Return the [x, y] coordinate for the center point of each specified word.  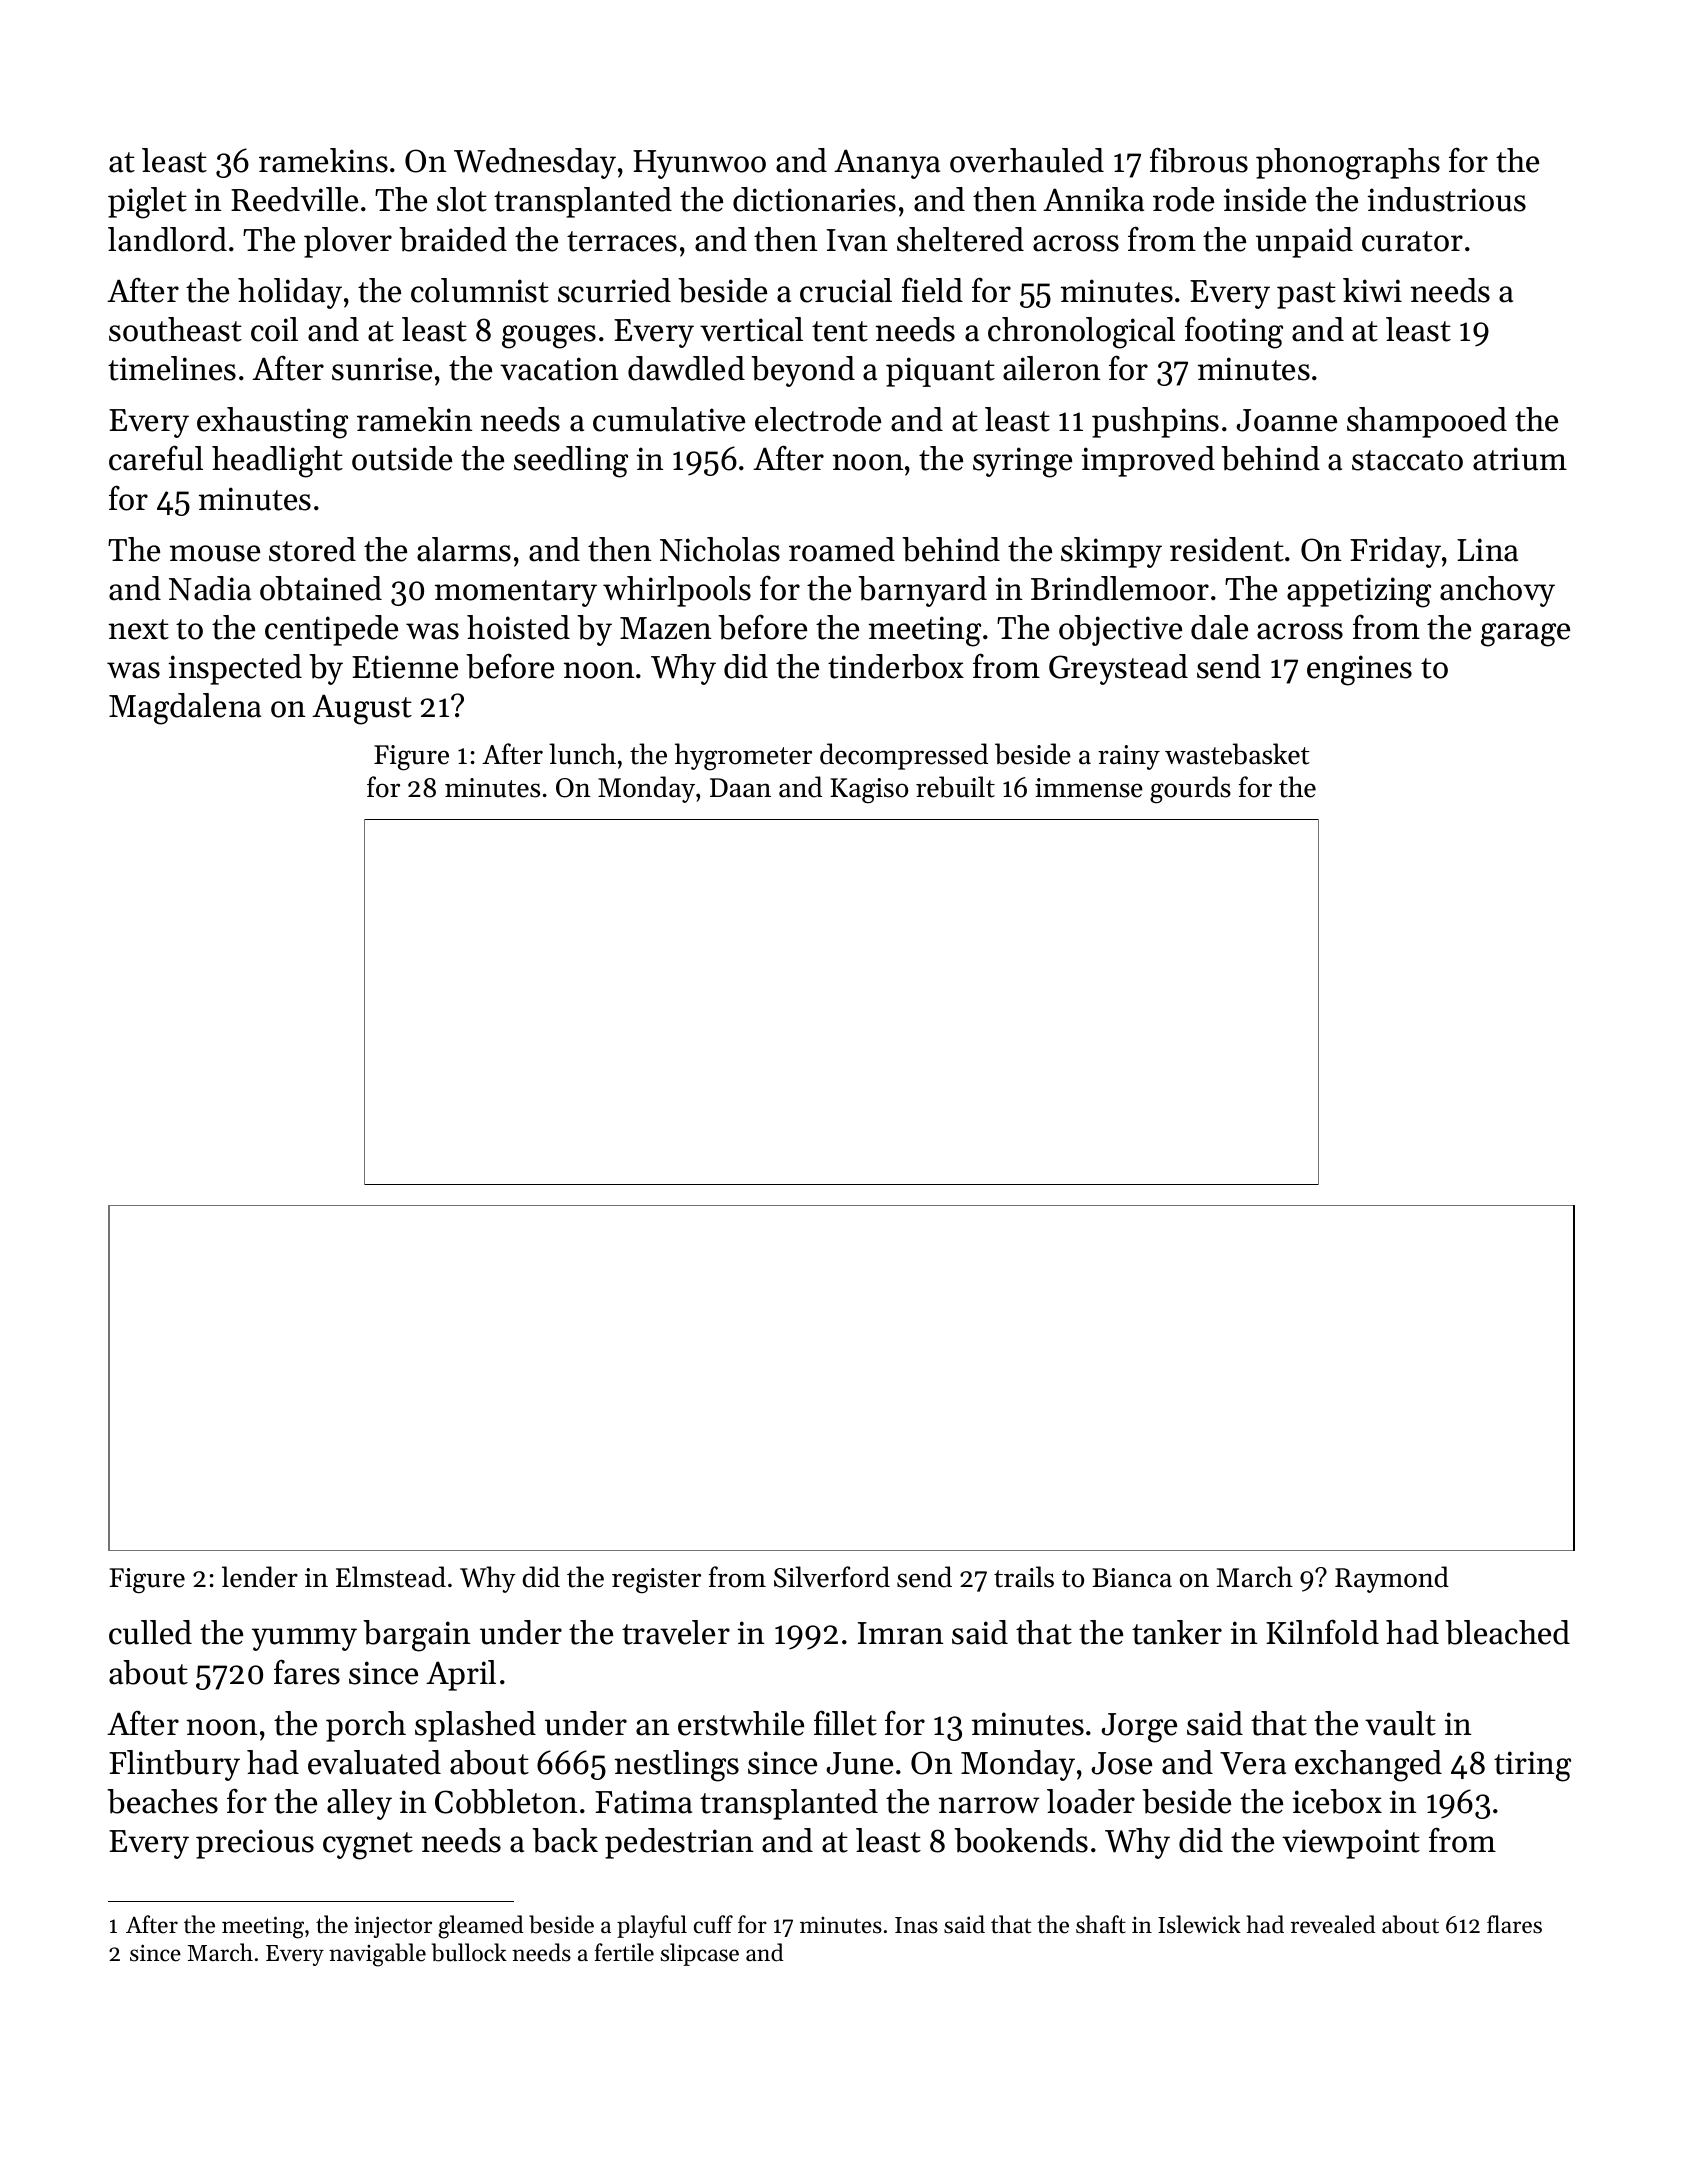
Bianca [1132, 1578]
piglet [147, 203]
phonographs [1348, 164]
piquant [940, 372]
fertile [624, 1952]
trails [1024, 1577]
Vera [1253, 1763]
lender [260, 1577]
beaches [162, 1801]
